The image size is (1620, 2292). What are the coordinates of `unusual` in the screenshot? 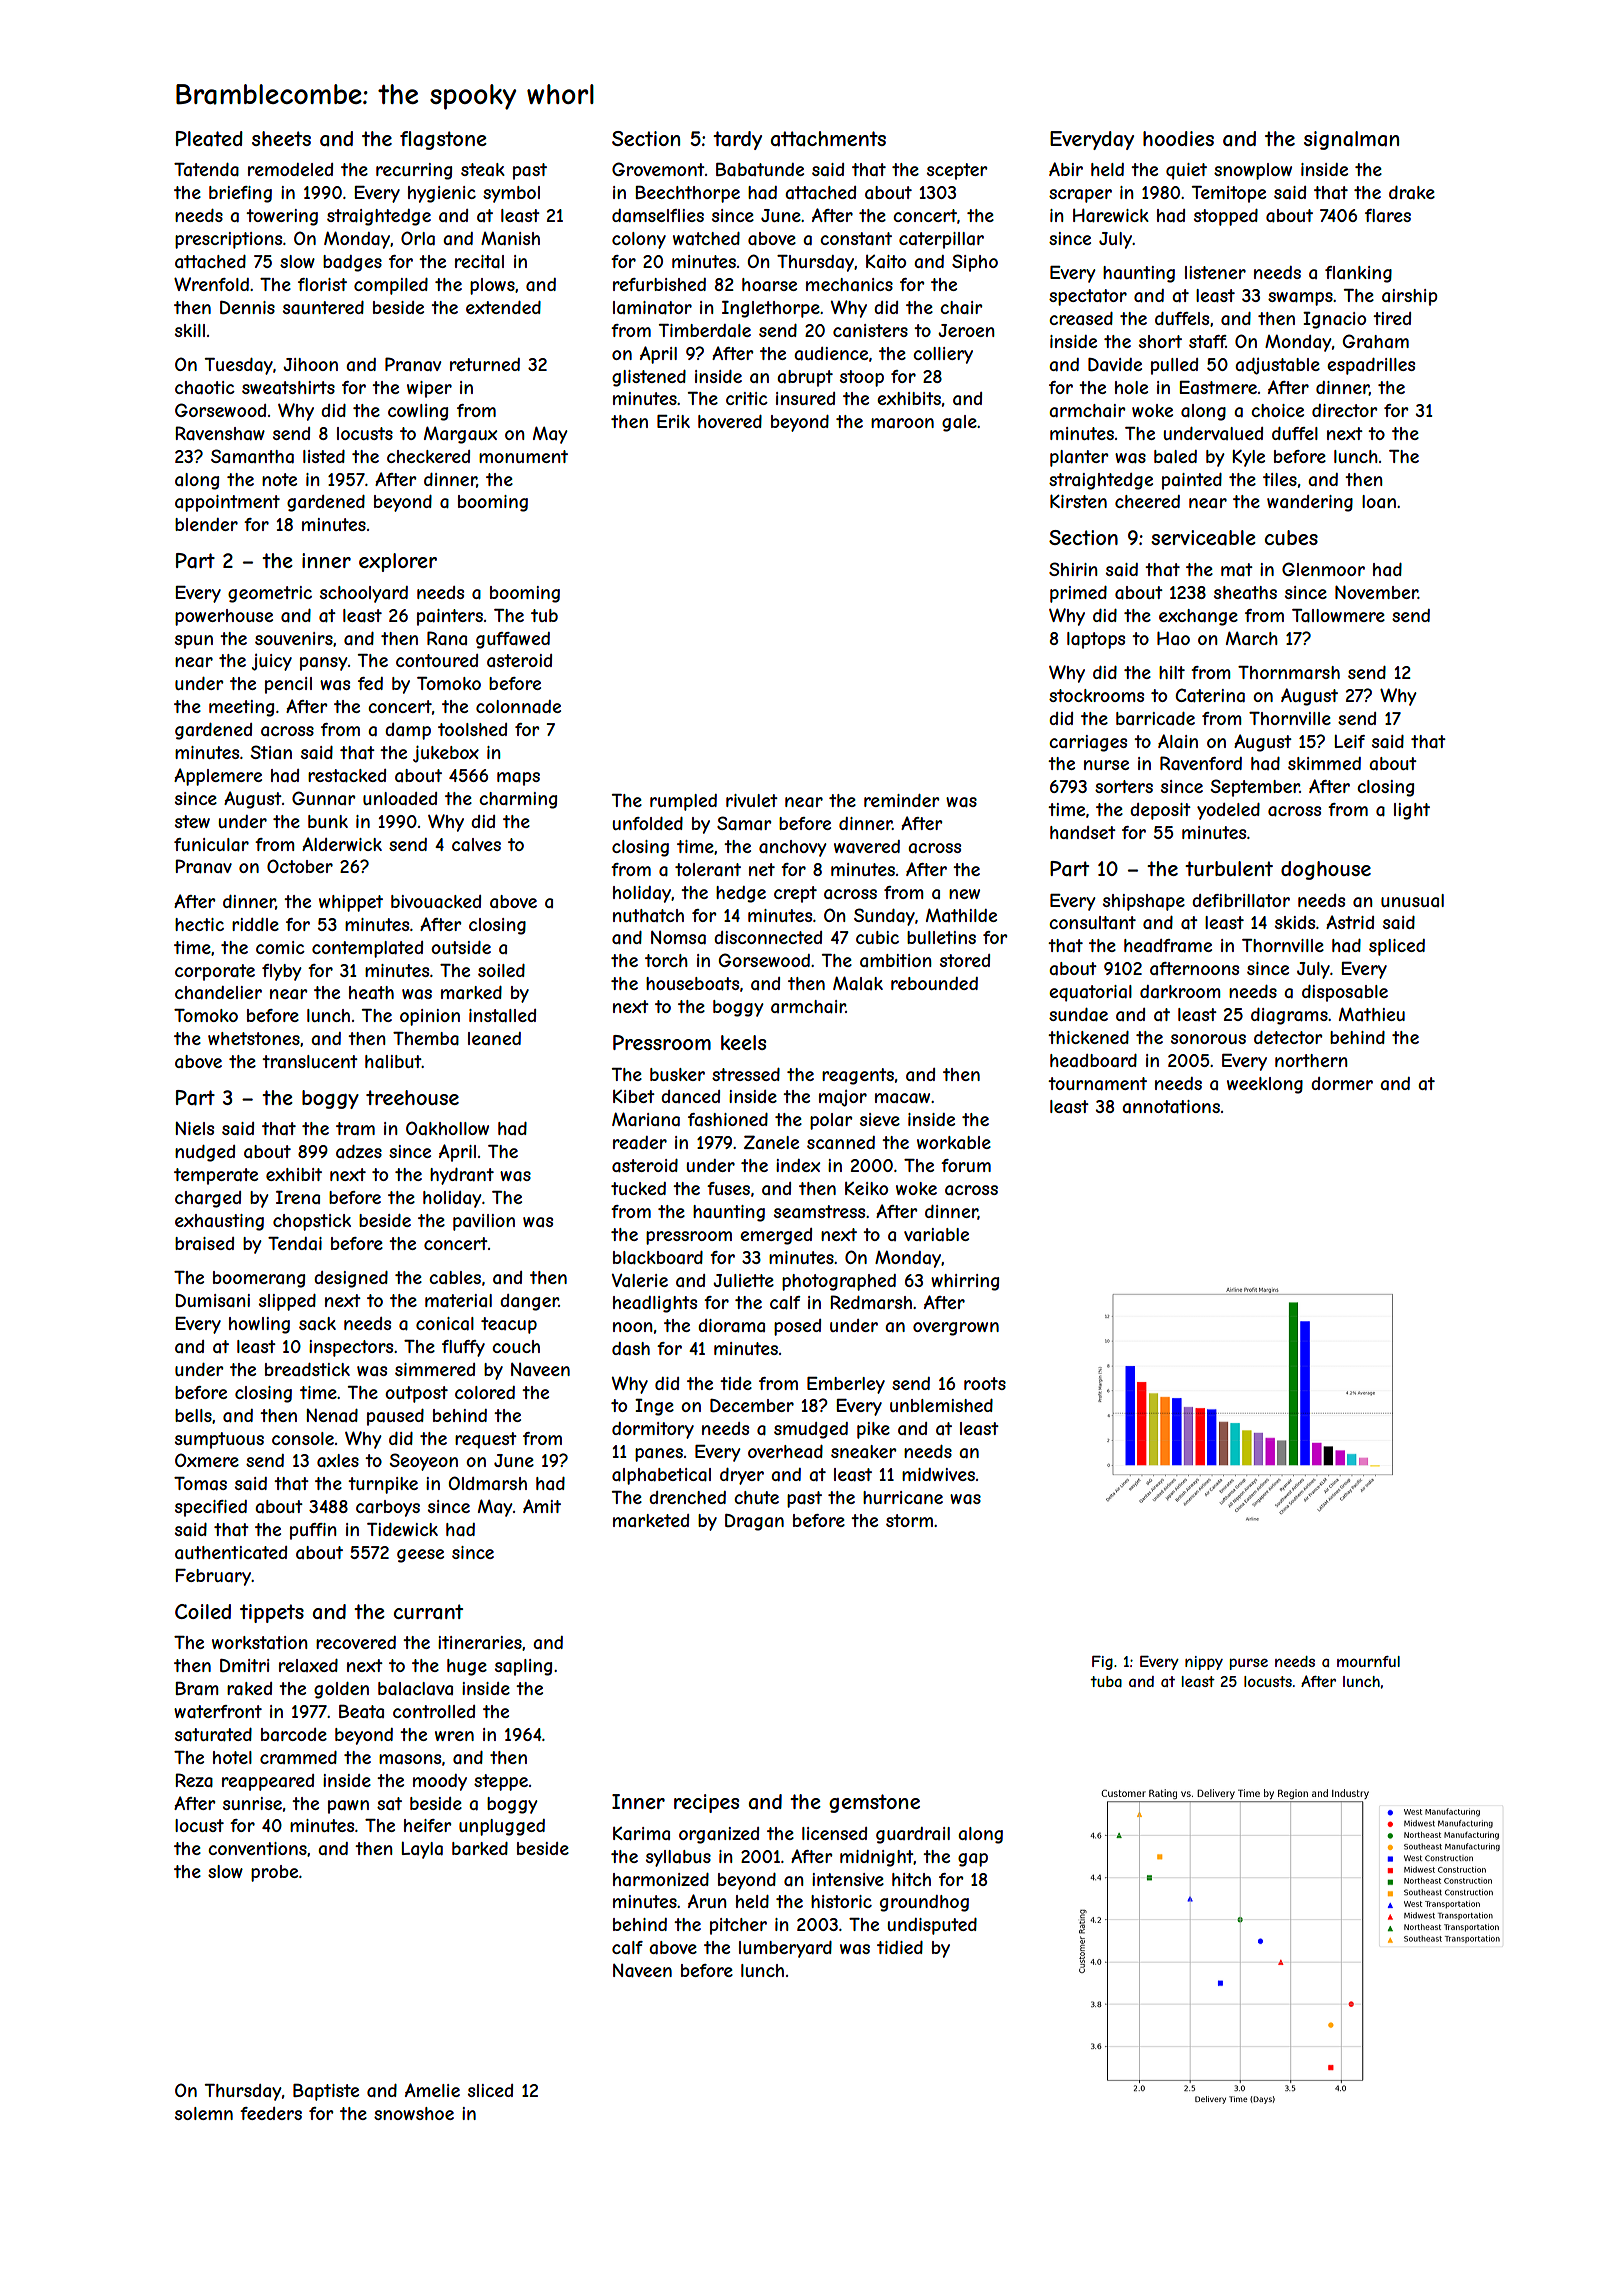 It's located at (1412, 900).
